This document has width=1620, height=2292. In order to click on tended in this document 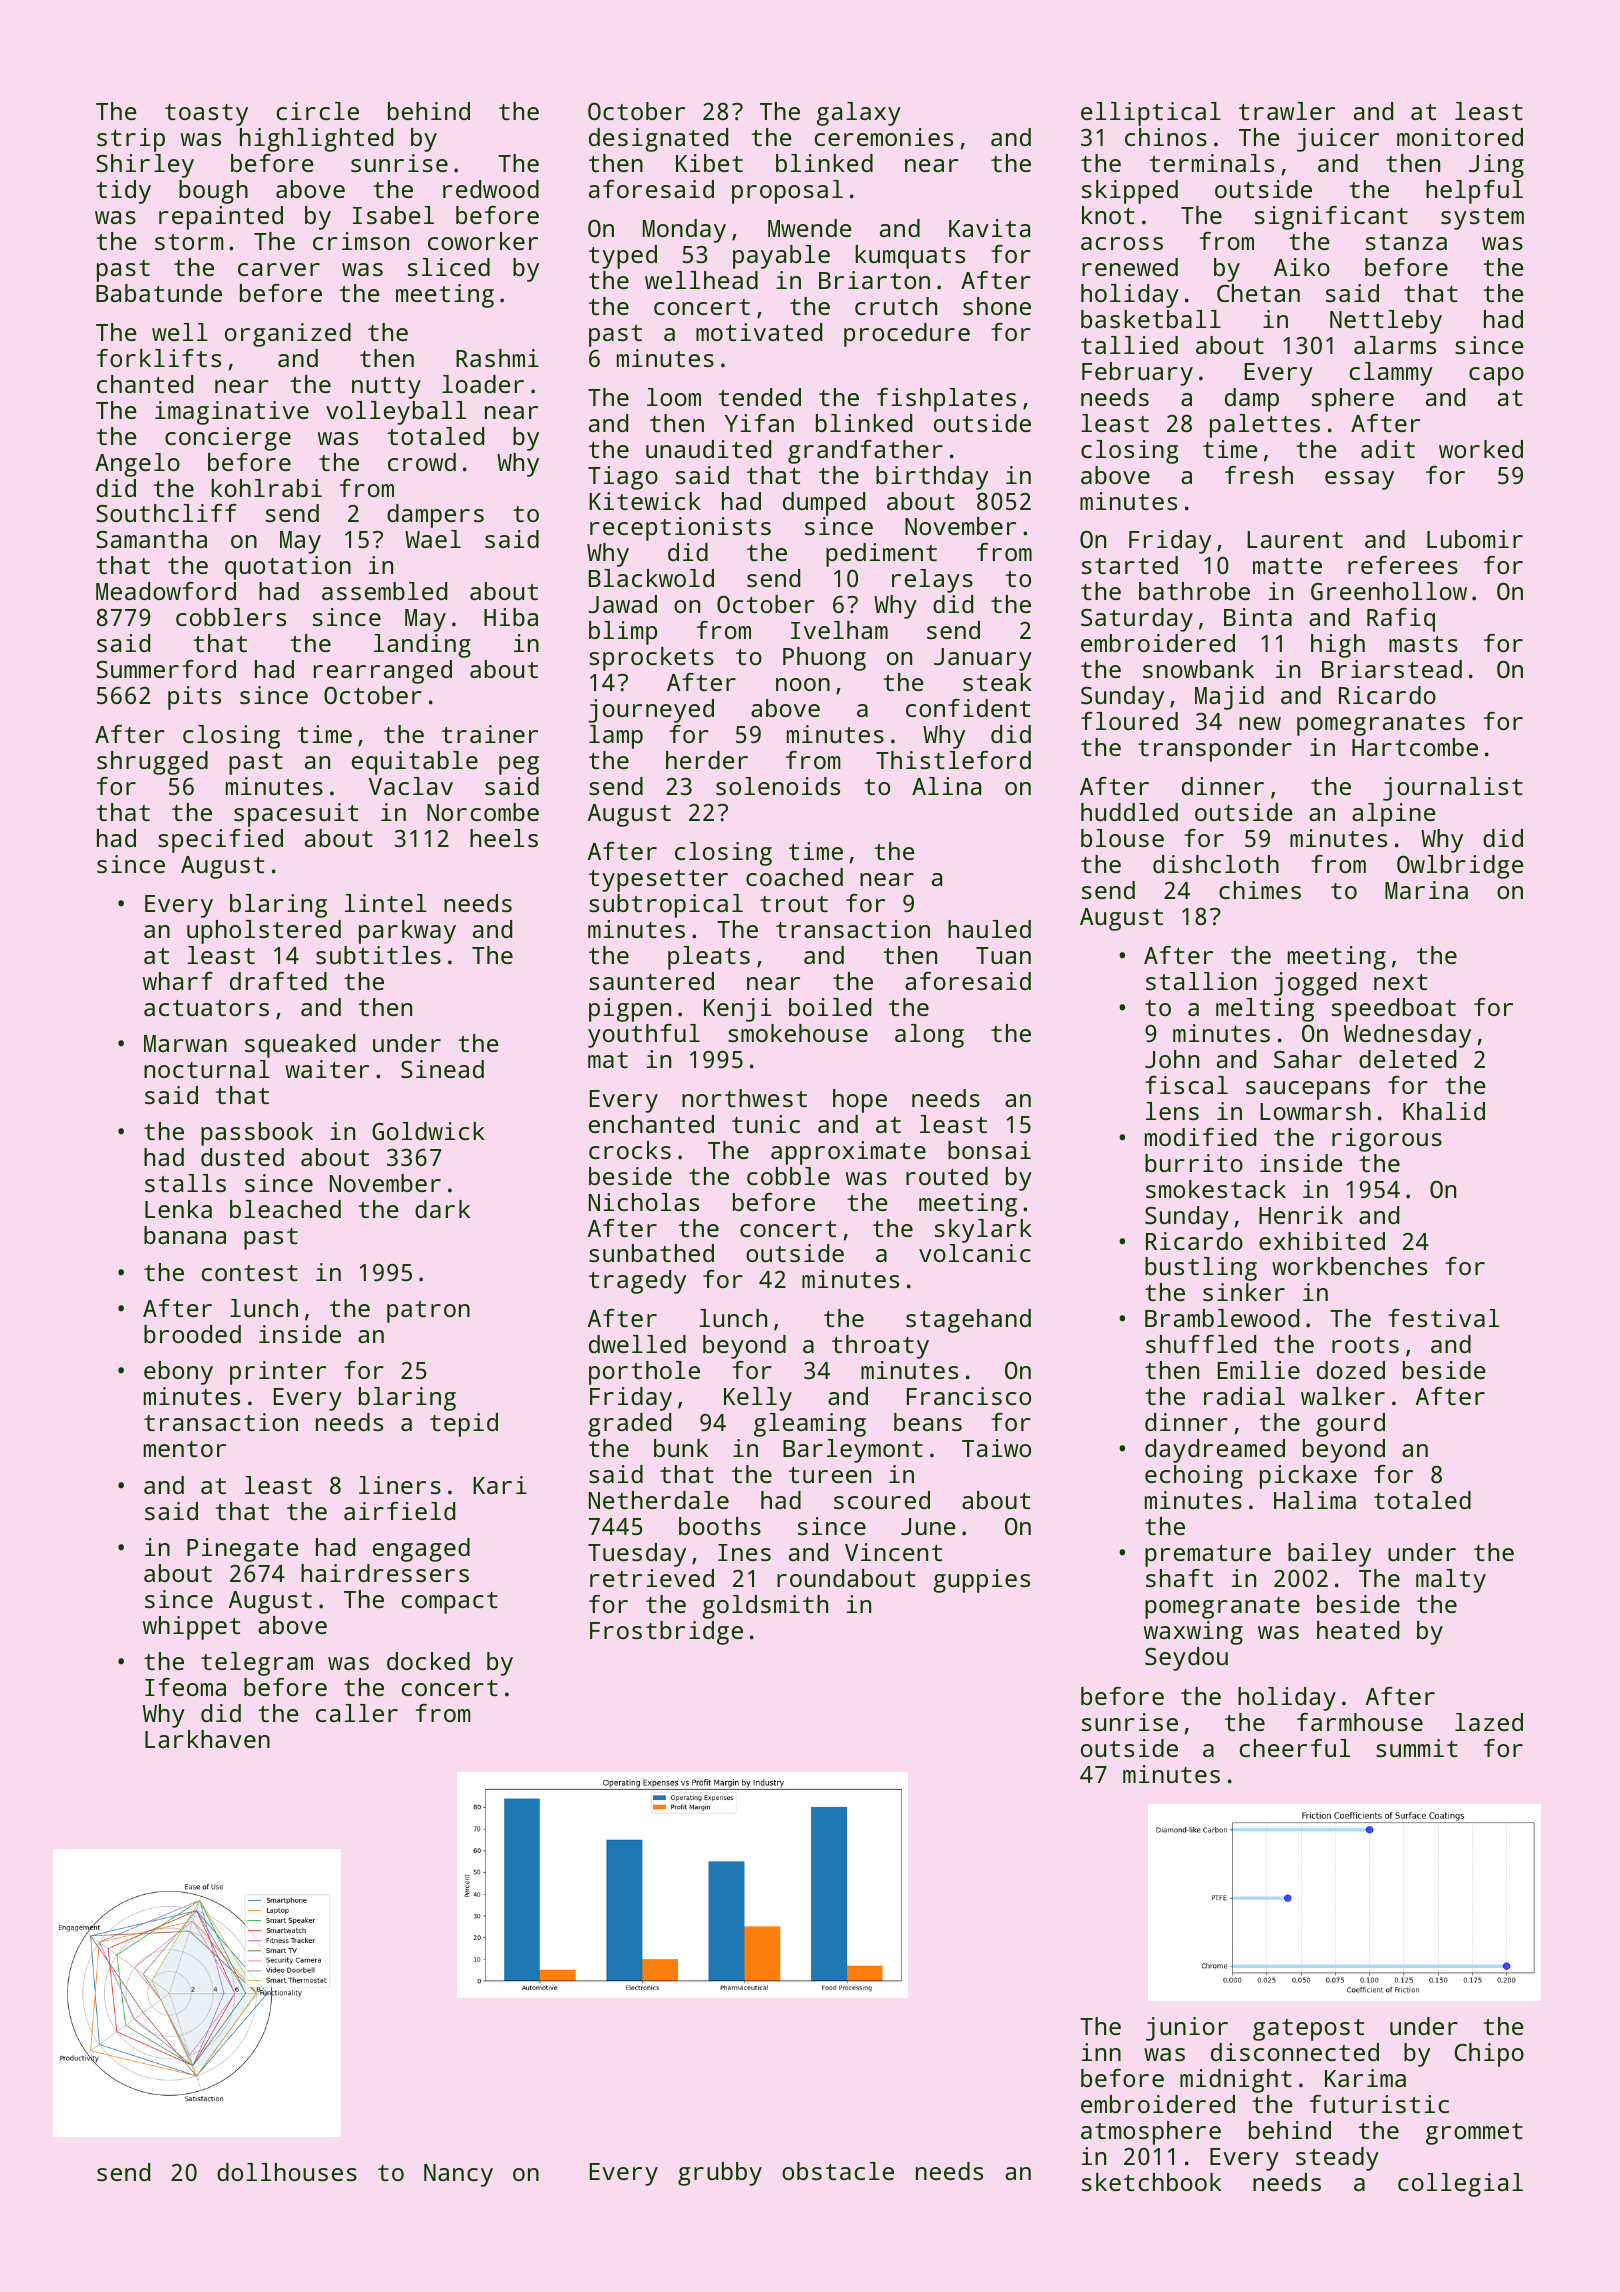, I will do `click(759, 397)`.
